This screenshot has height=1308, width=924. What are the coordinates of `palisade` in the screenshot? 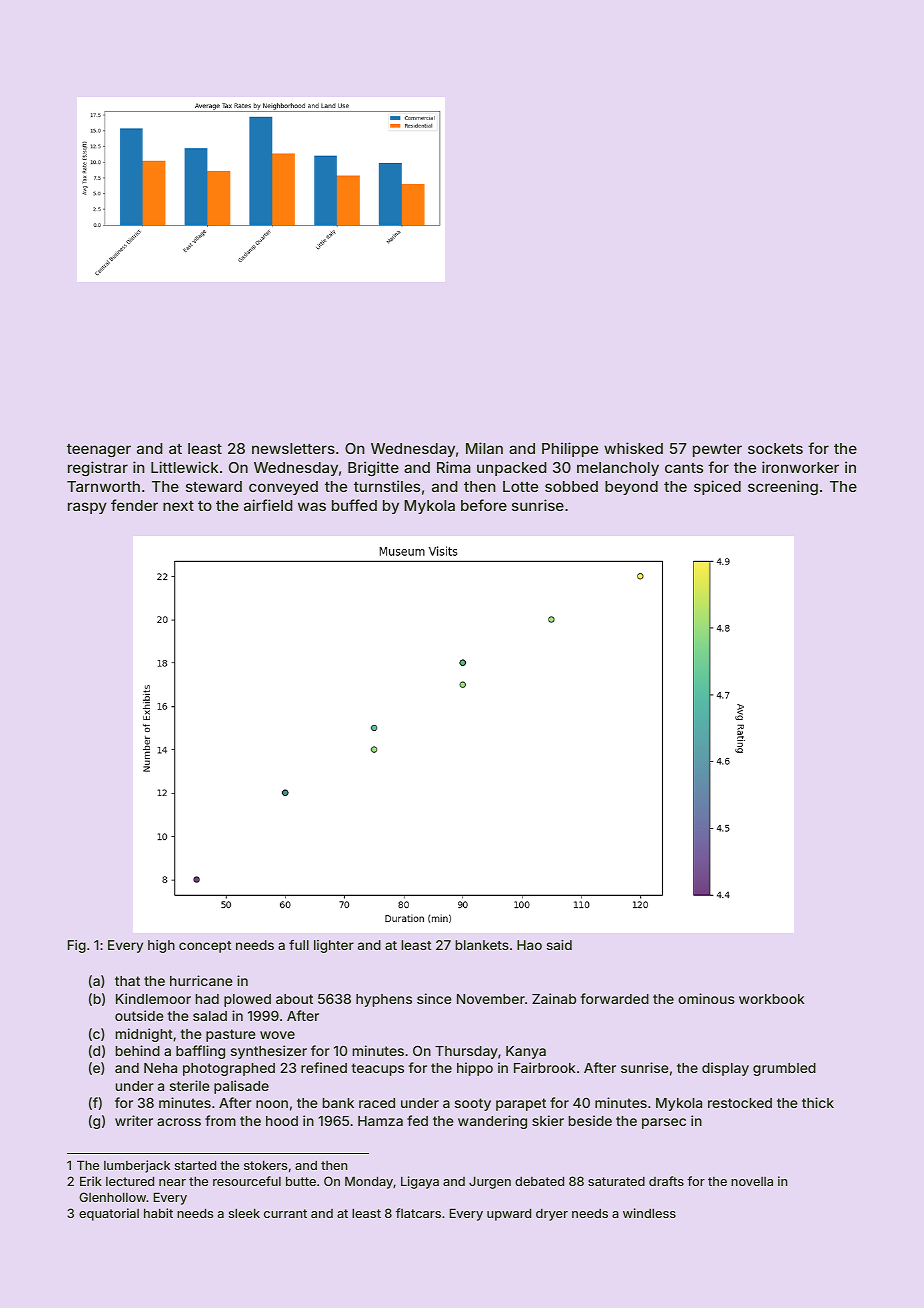 It's located at (241, 1087).
